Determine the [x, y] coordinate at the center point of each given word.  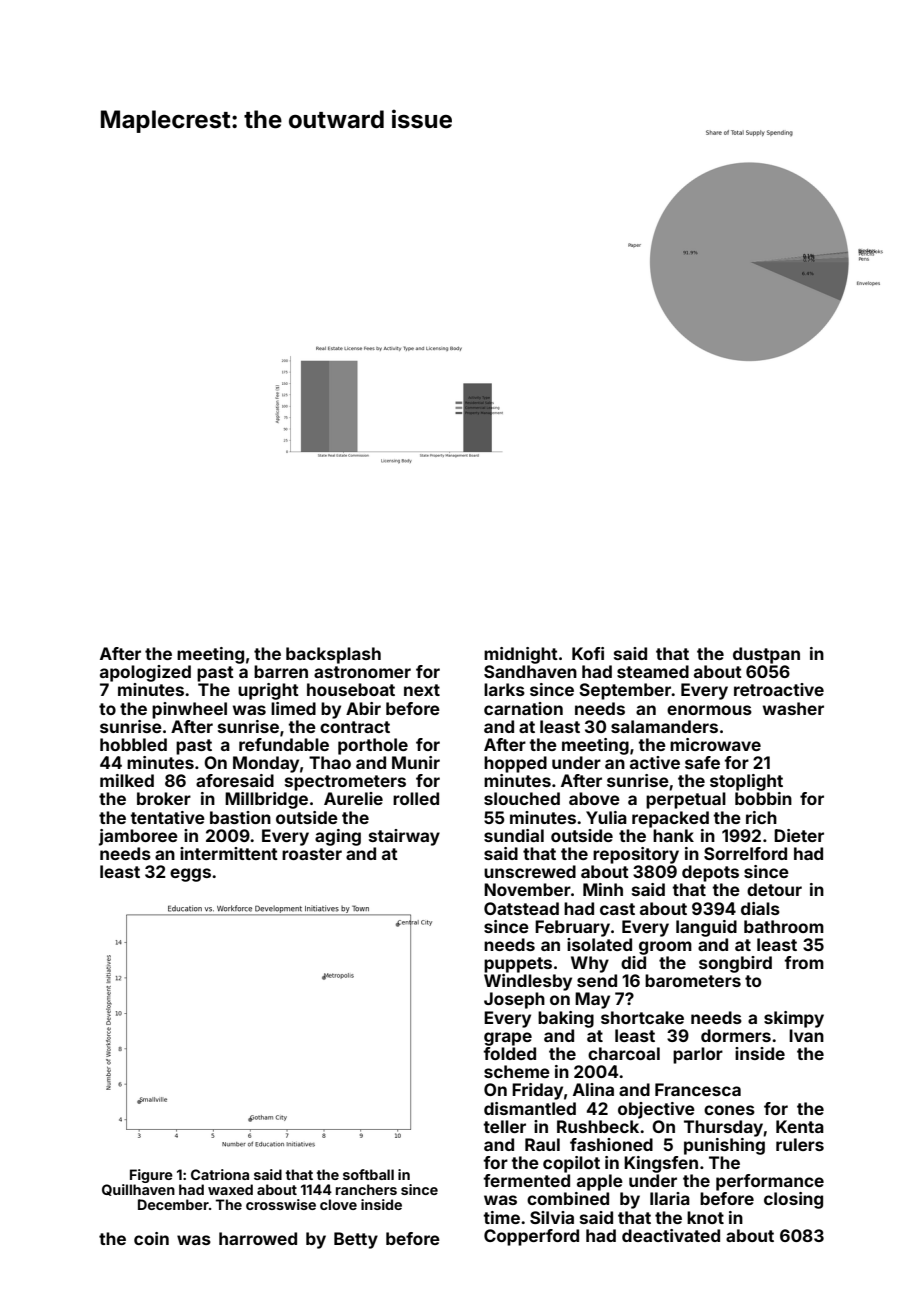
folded [509, 1053]
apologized [145, 673]
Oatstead [521, 908]
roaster [312, 854]
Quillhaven [138, 1190]
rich [761, 817]
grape [508, 1039]
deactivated [671, 1235]
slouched [522, 798]
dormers [736, 1035]
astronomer [362, 672]
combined [568, 1198]
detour [774, 889]
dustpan [766, 655]
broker [164, 798]
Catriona [220, 1174]
